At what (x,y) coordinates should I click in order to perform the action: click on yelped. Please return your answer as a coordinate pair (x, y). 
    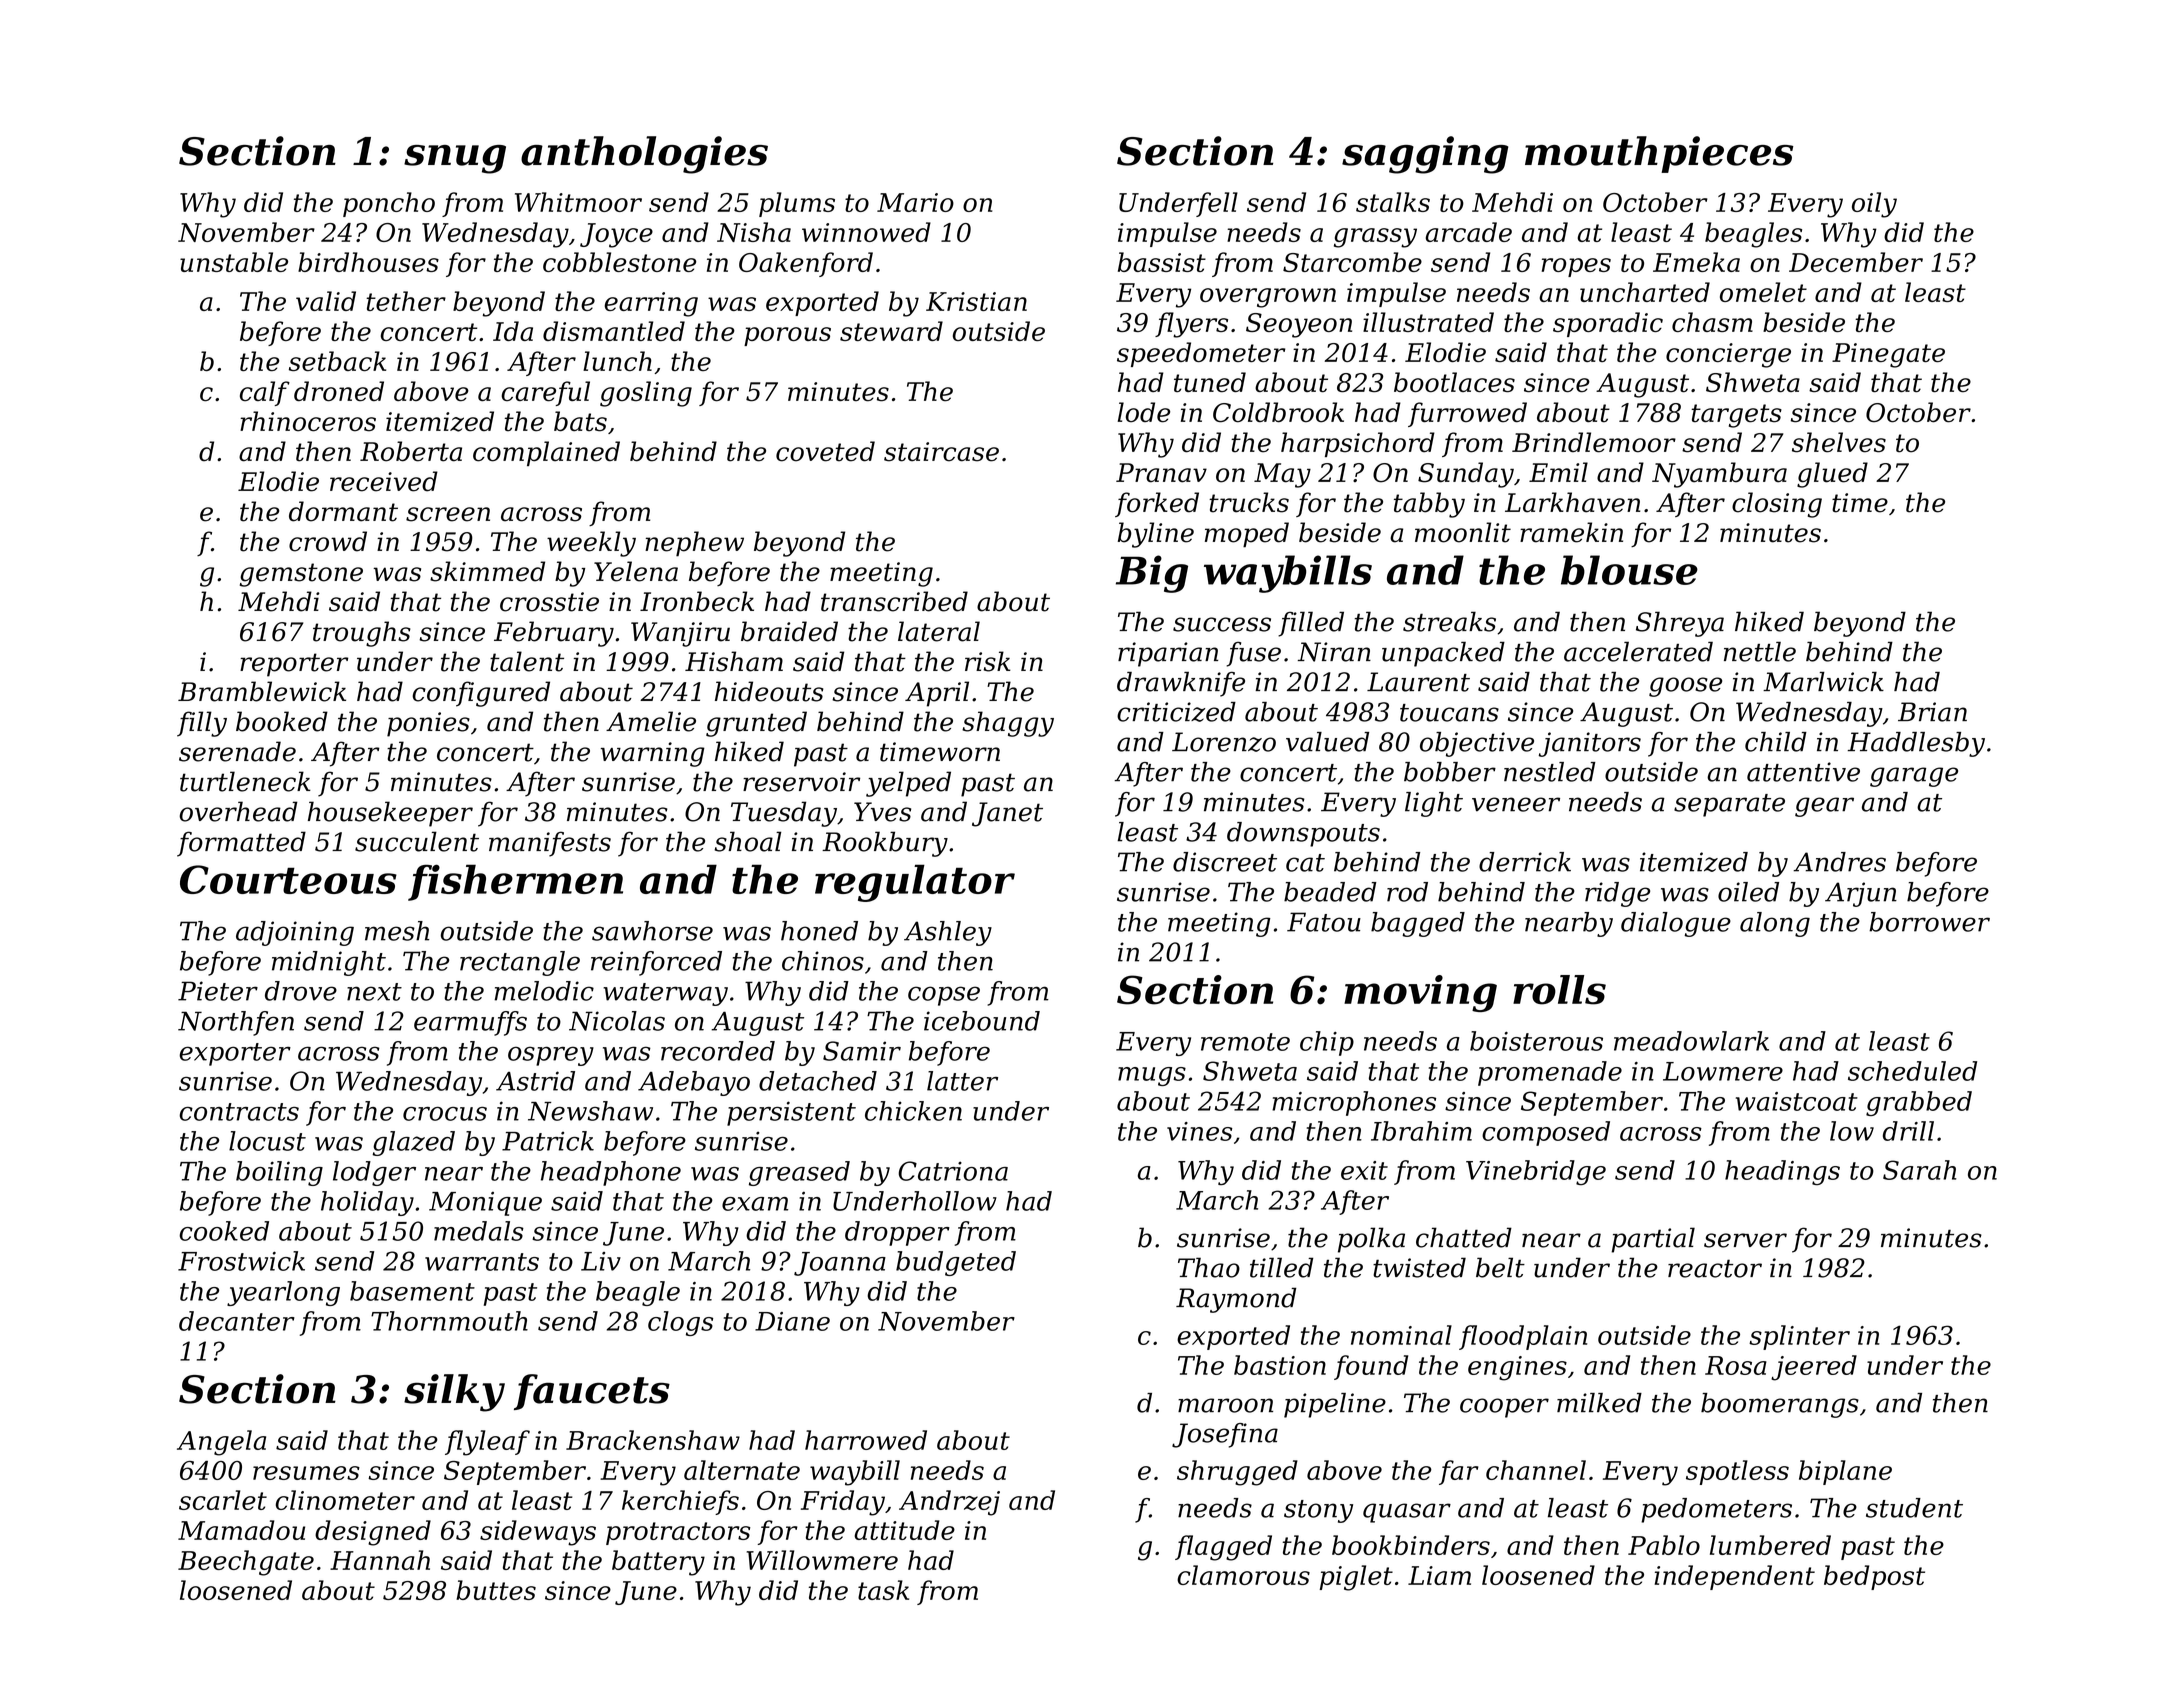
    Looking at the image, I should click on (908, 784).
